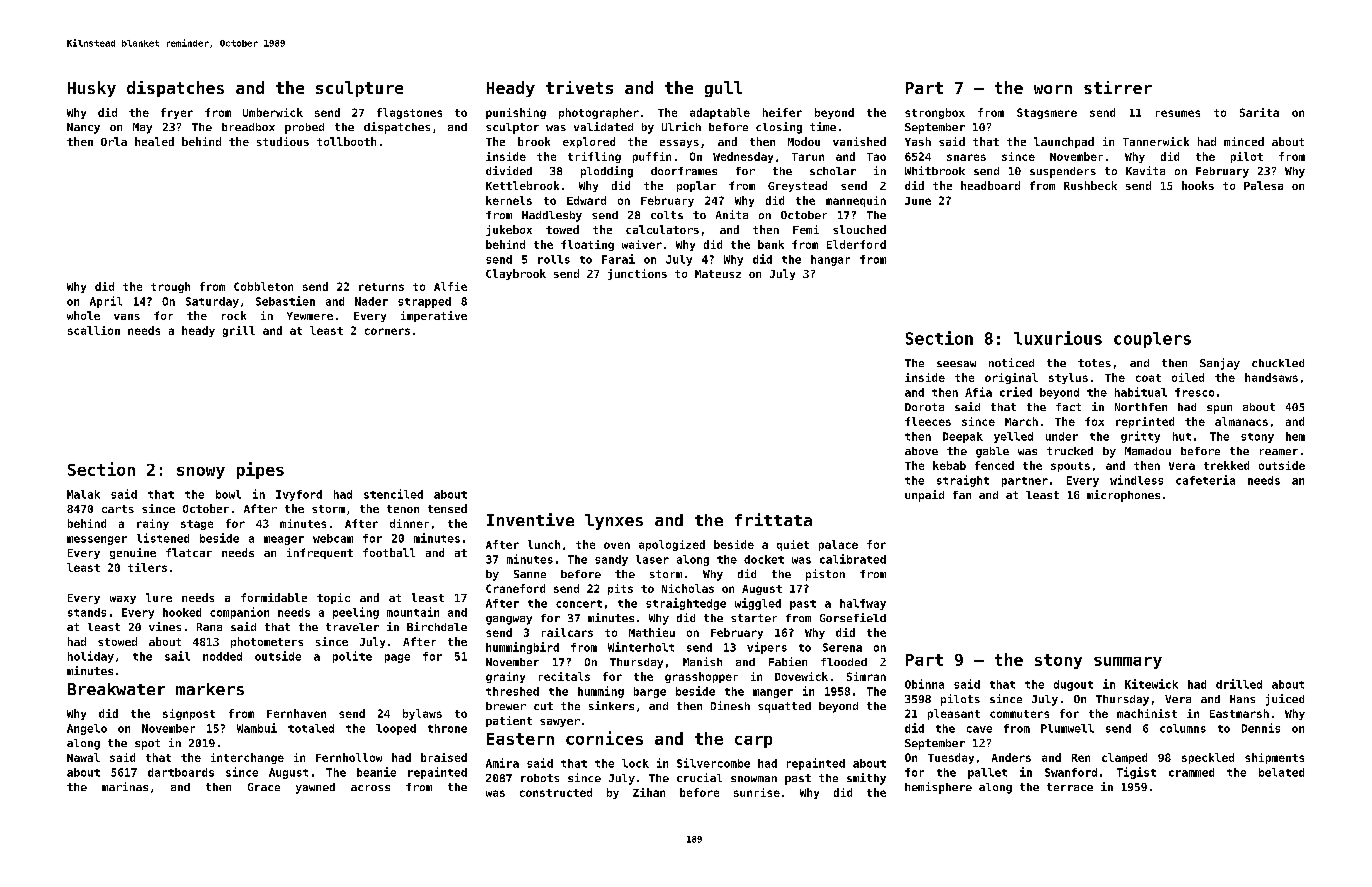  I want to click on spun, so click(1219, 409).
